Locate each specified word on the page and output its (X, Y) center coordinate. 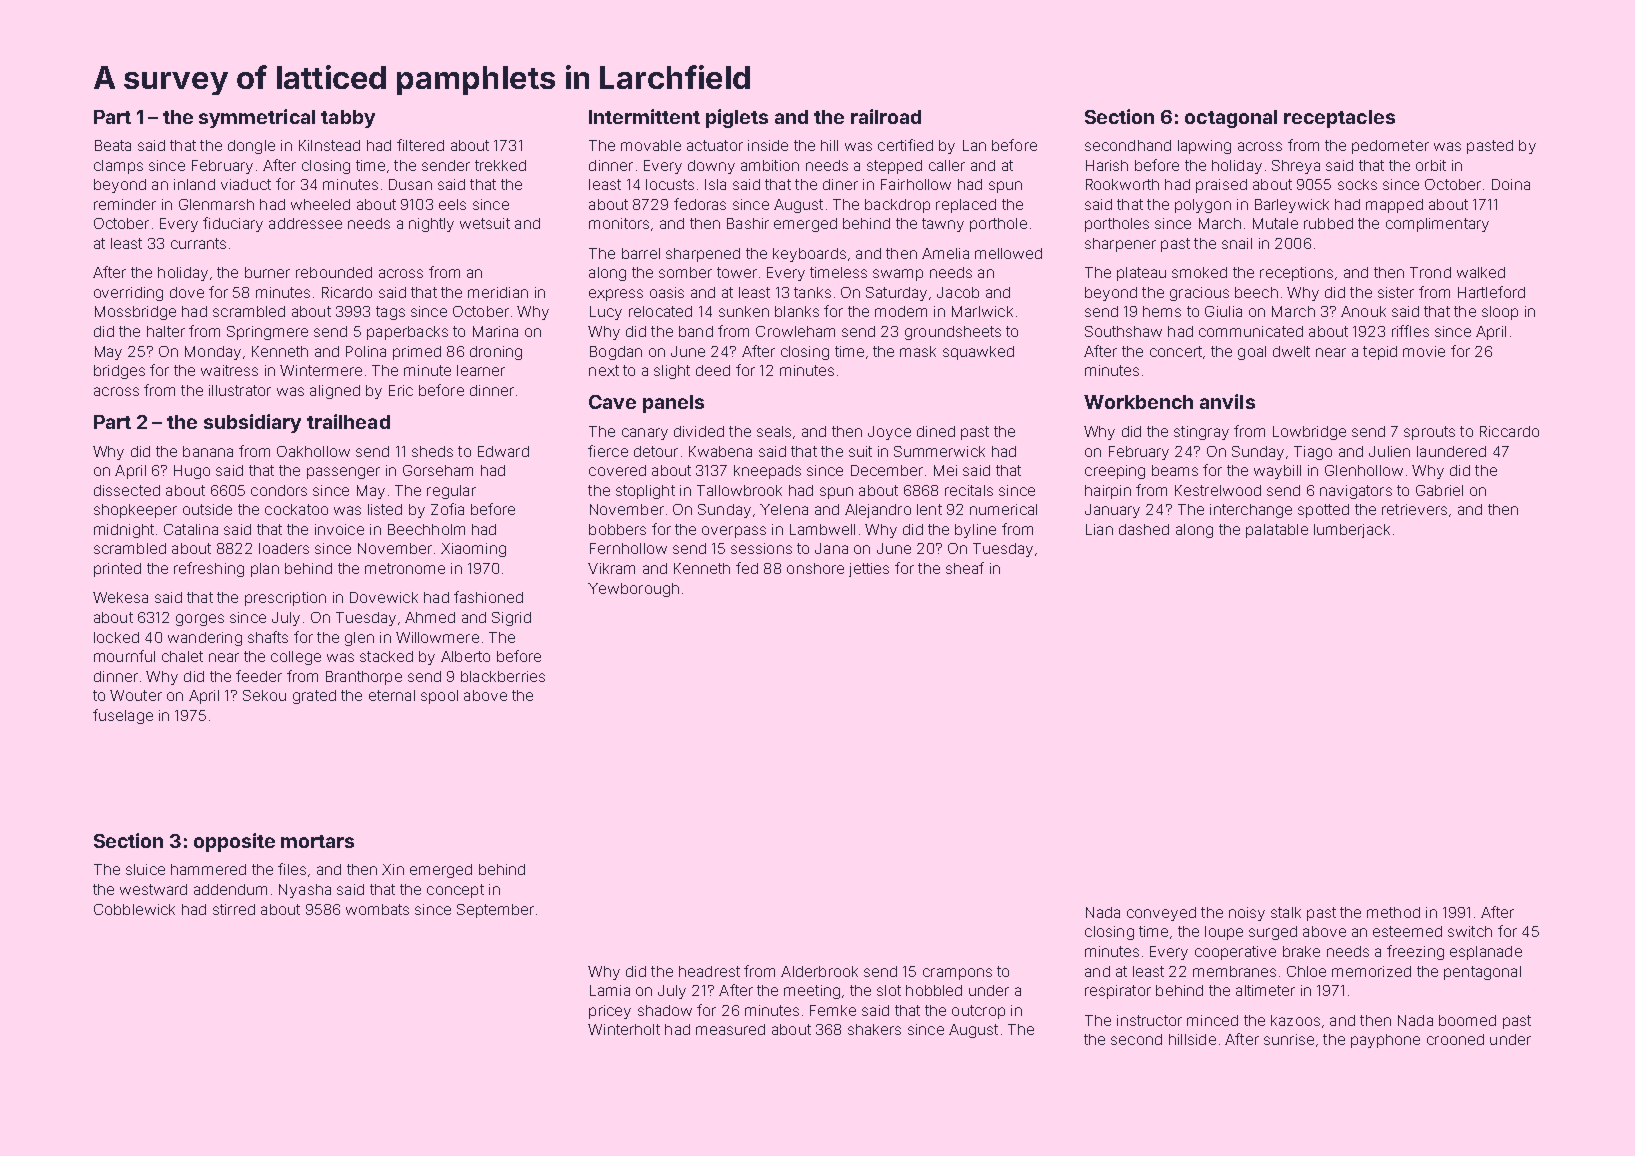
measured (730, 1029)
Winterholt (624, 1029)
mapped (1394, 206)
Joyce (889, 433)
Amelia (945, 253)
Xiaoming (473, 550)
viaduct (246, 184)
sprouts (1429, 433)
